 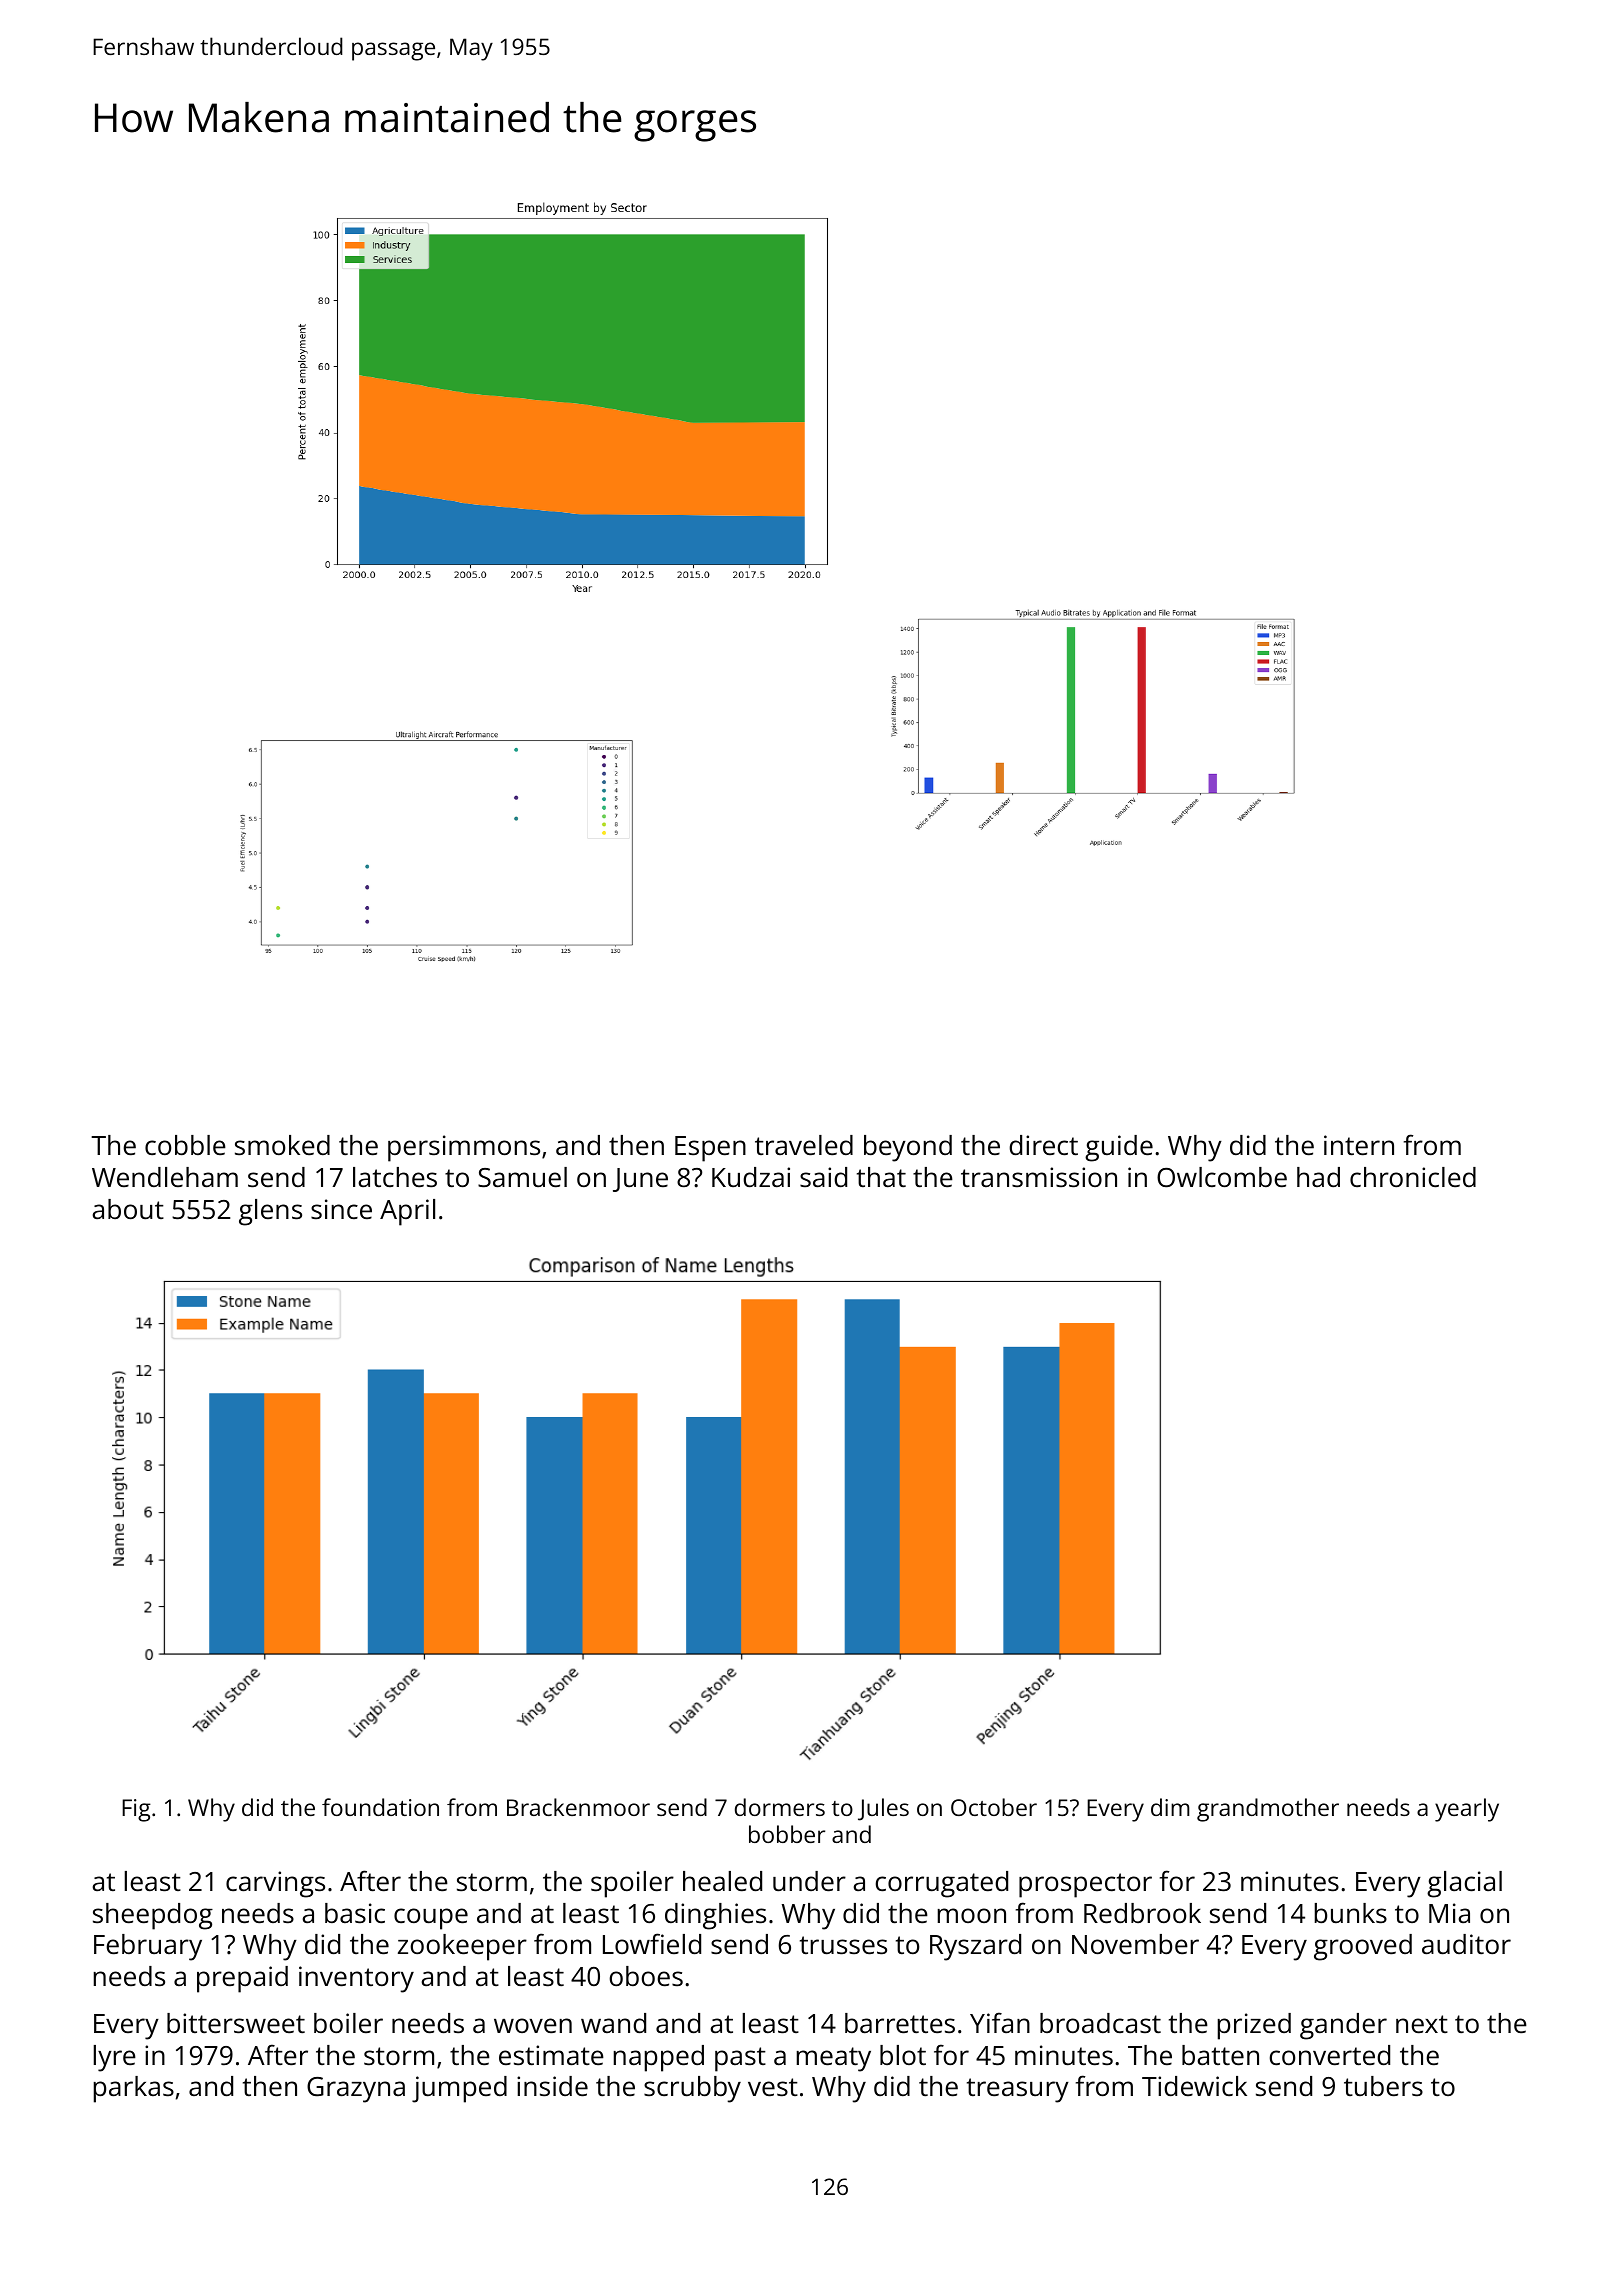 I want to click on next, so click(x=1422, y=2024).
